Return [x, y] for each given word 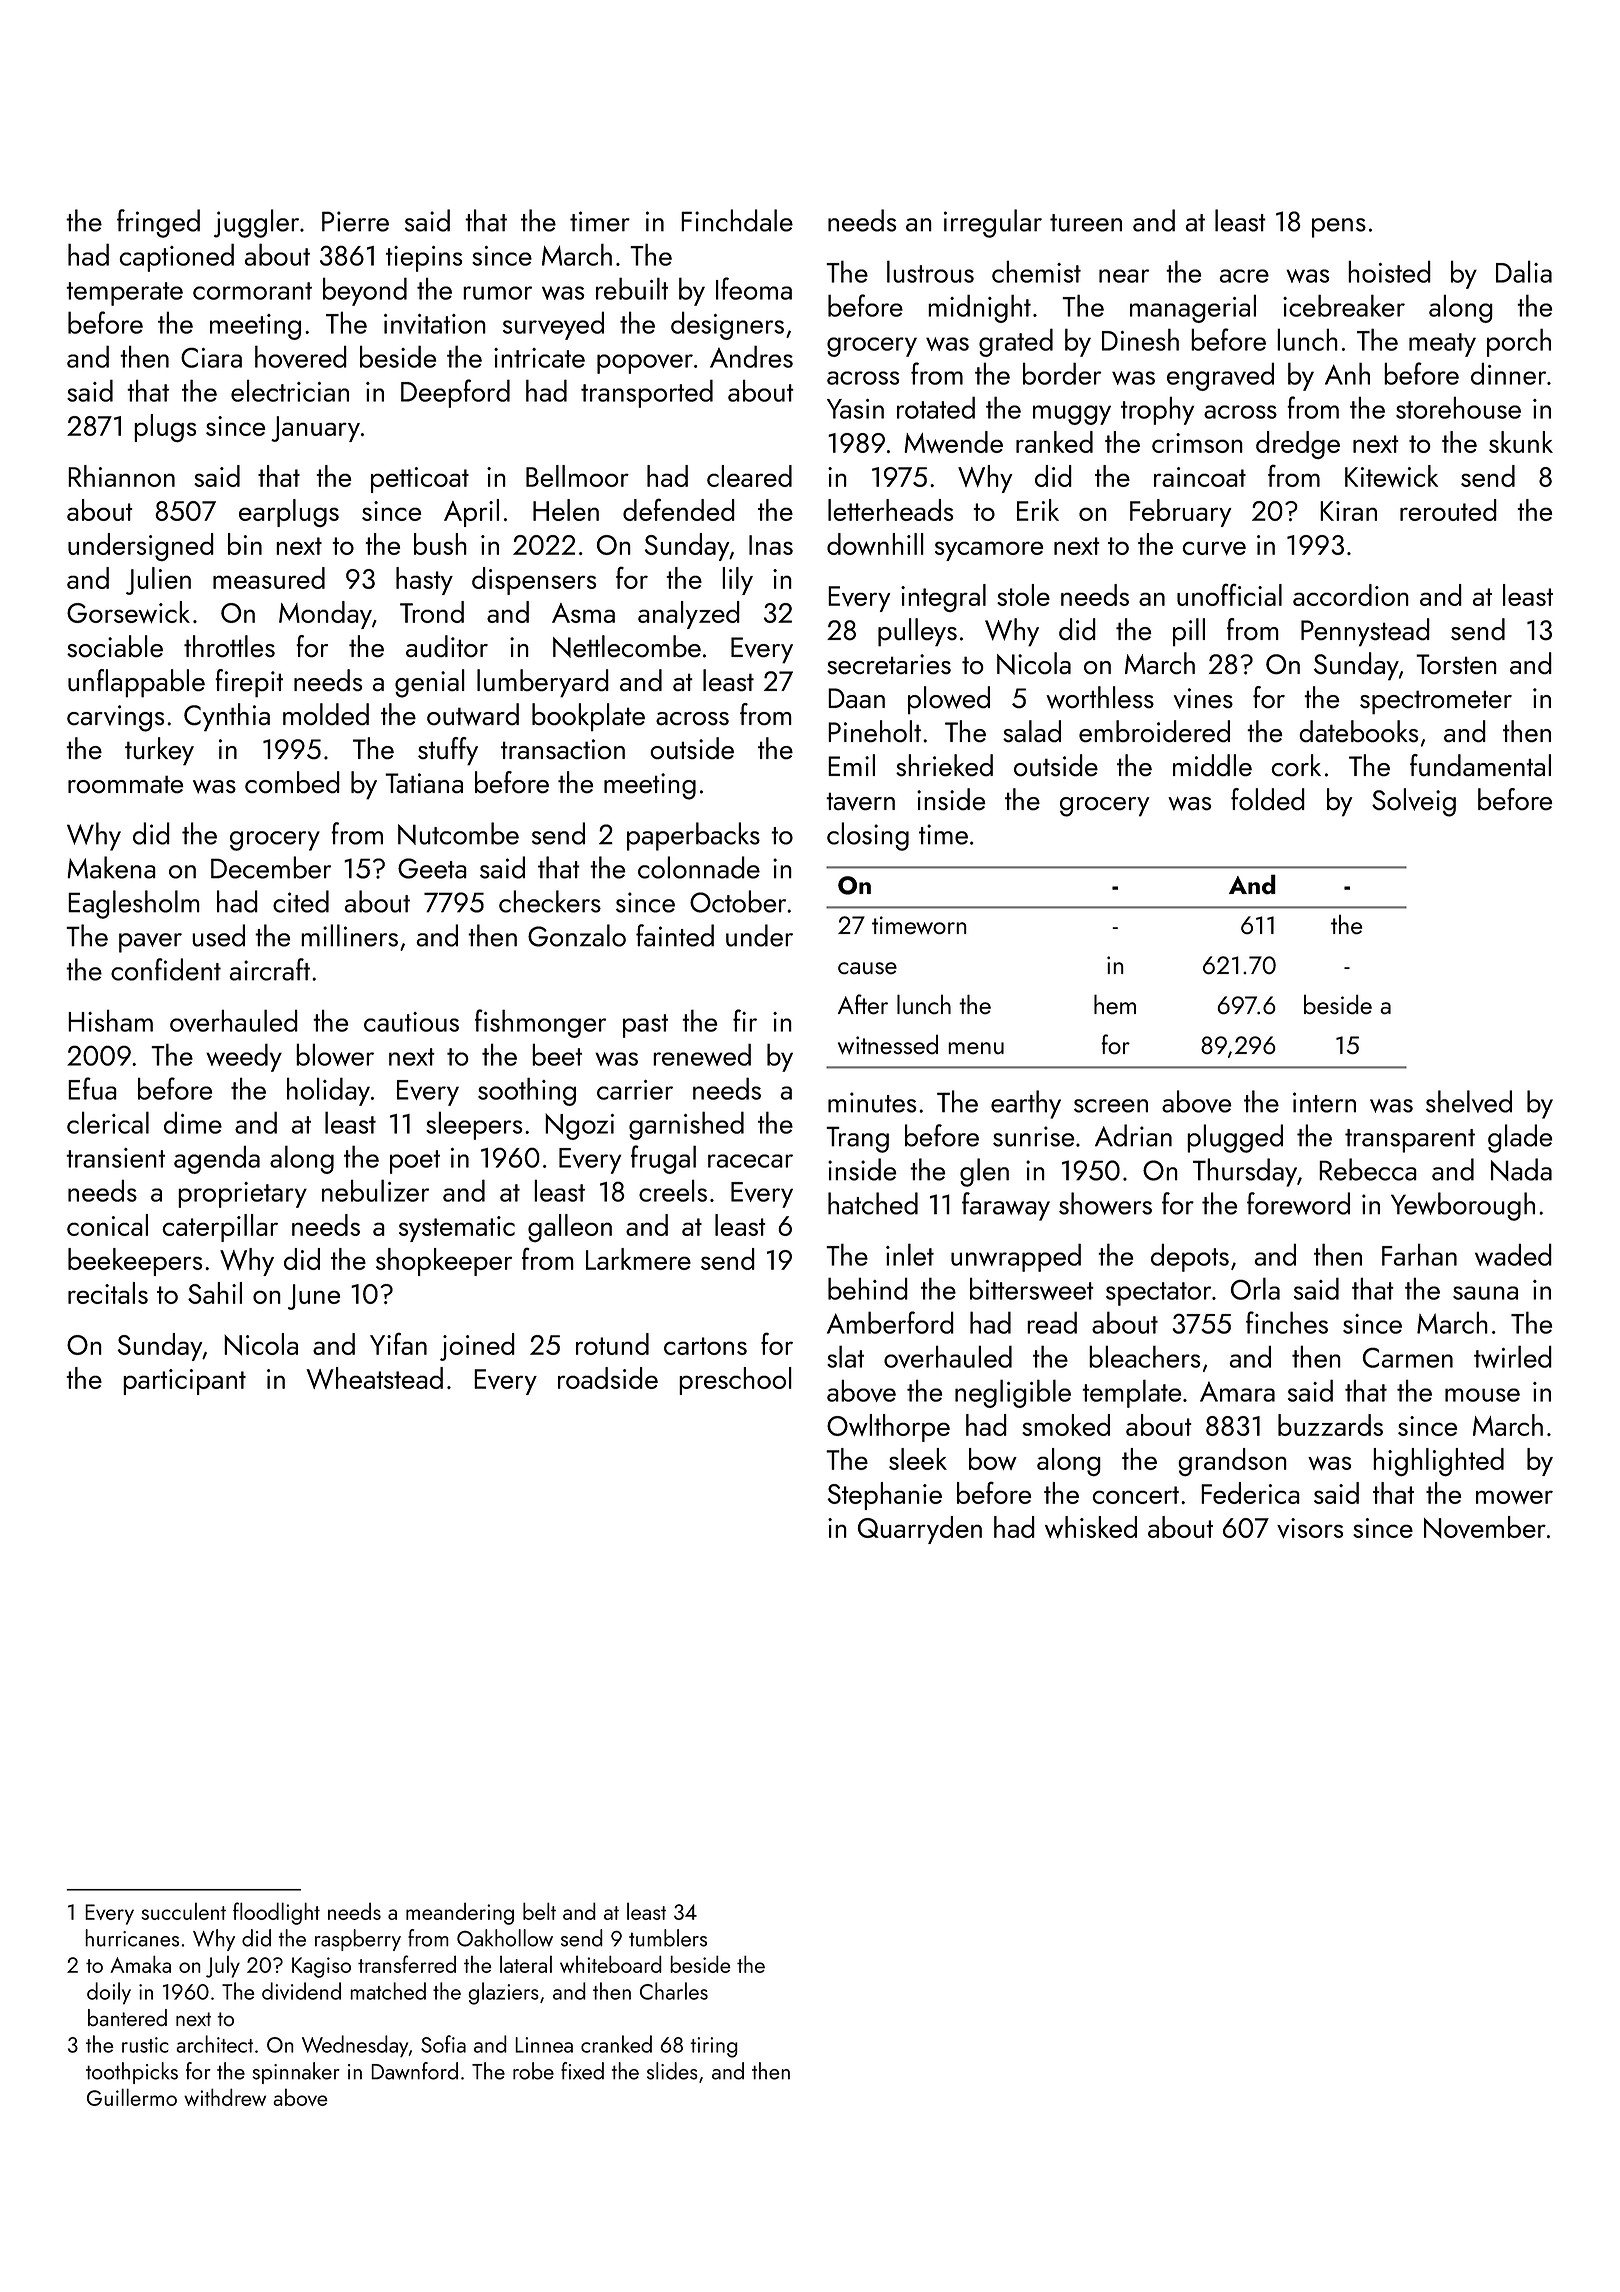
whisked [1091, 1527]
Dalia [1524, 271]
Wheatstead [374, 1378]
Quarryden [920, 1530]
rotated [936, 407]
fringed [158, 223]
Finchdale [737, 220]
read [1052, 1322]
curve [1214, 548]
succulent [183, 1911]
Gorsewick [128, 612]
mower [1514, 1497]
